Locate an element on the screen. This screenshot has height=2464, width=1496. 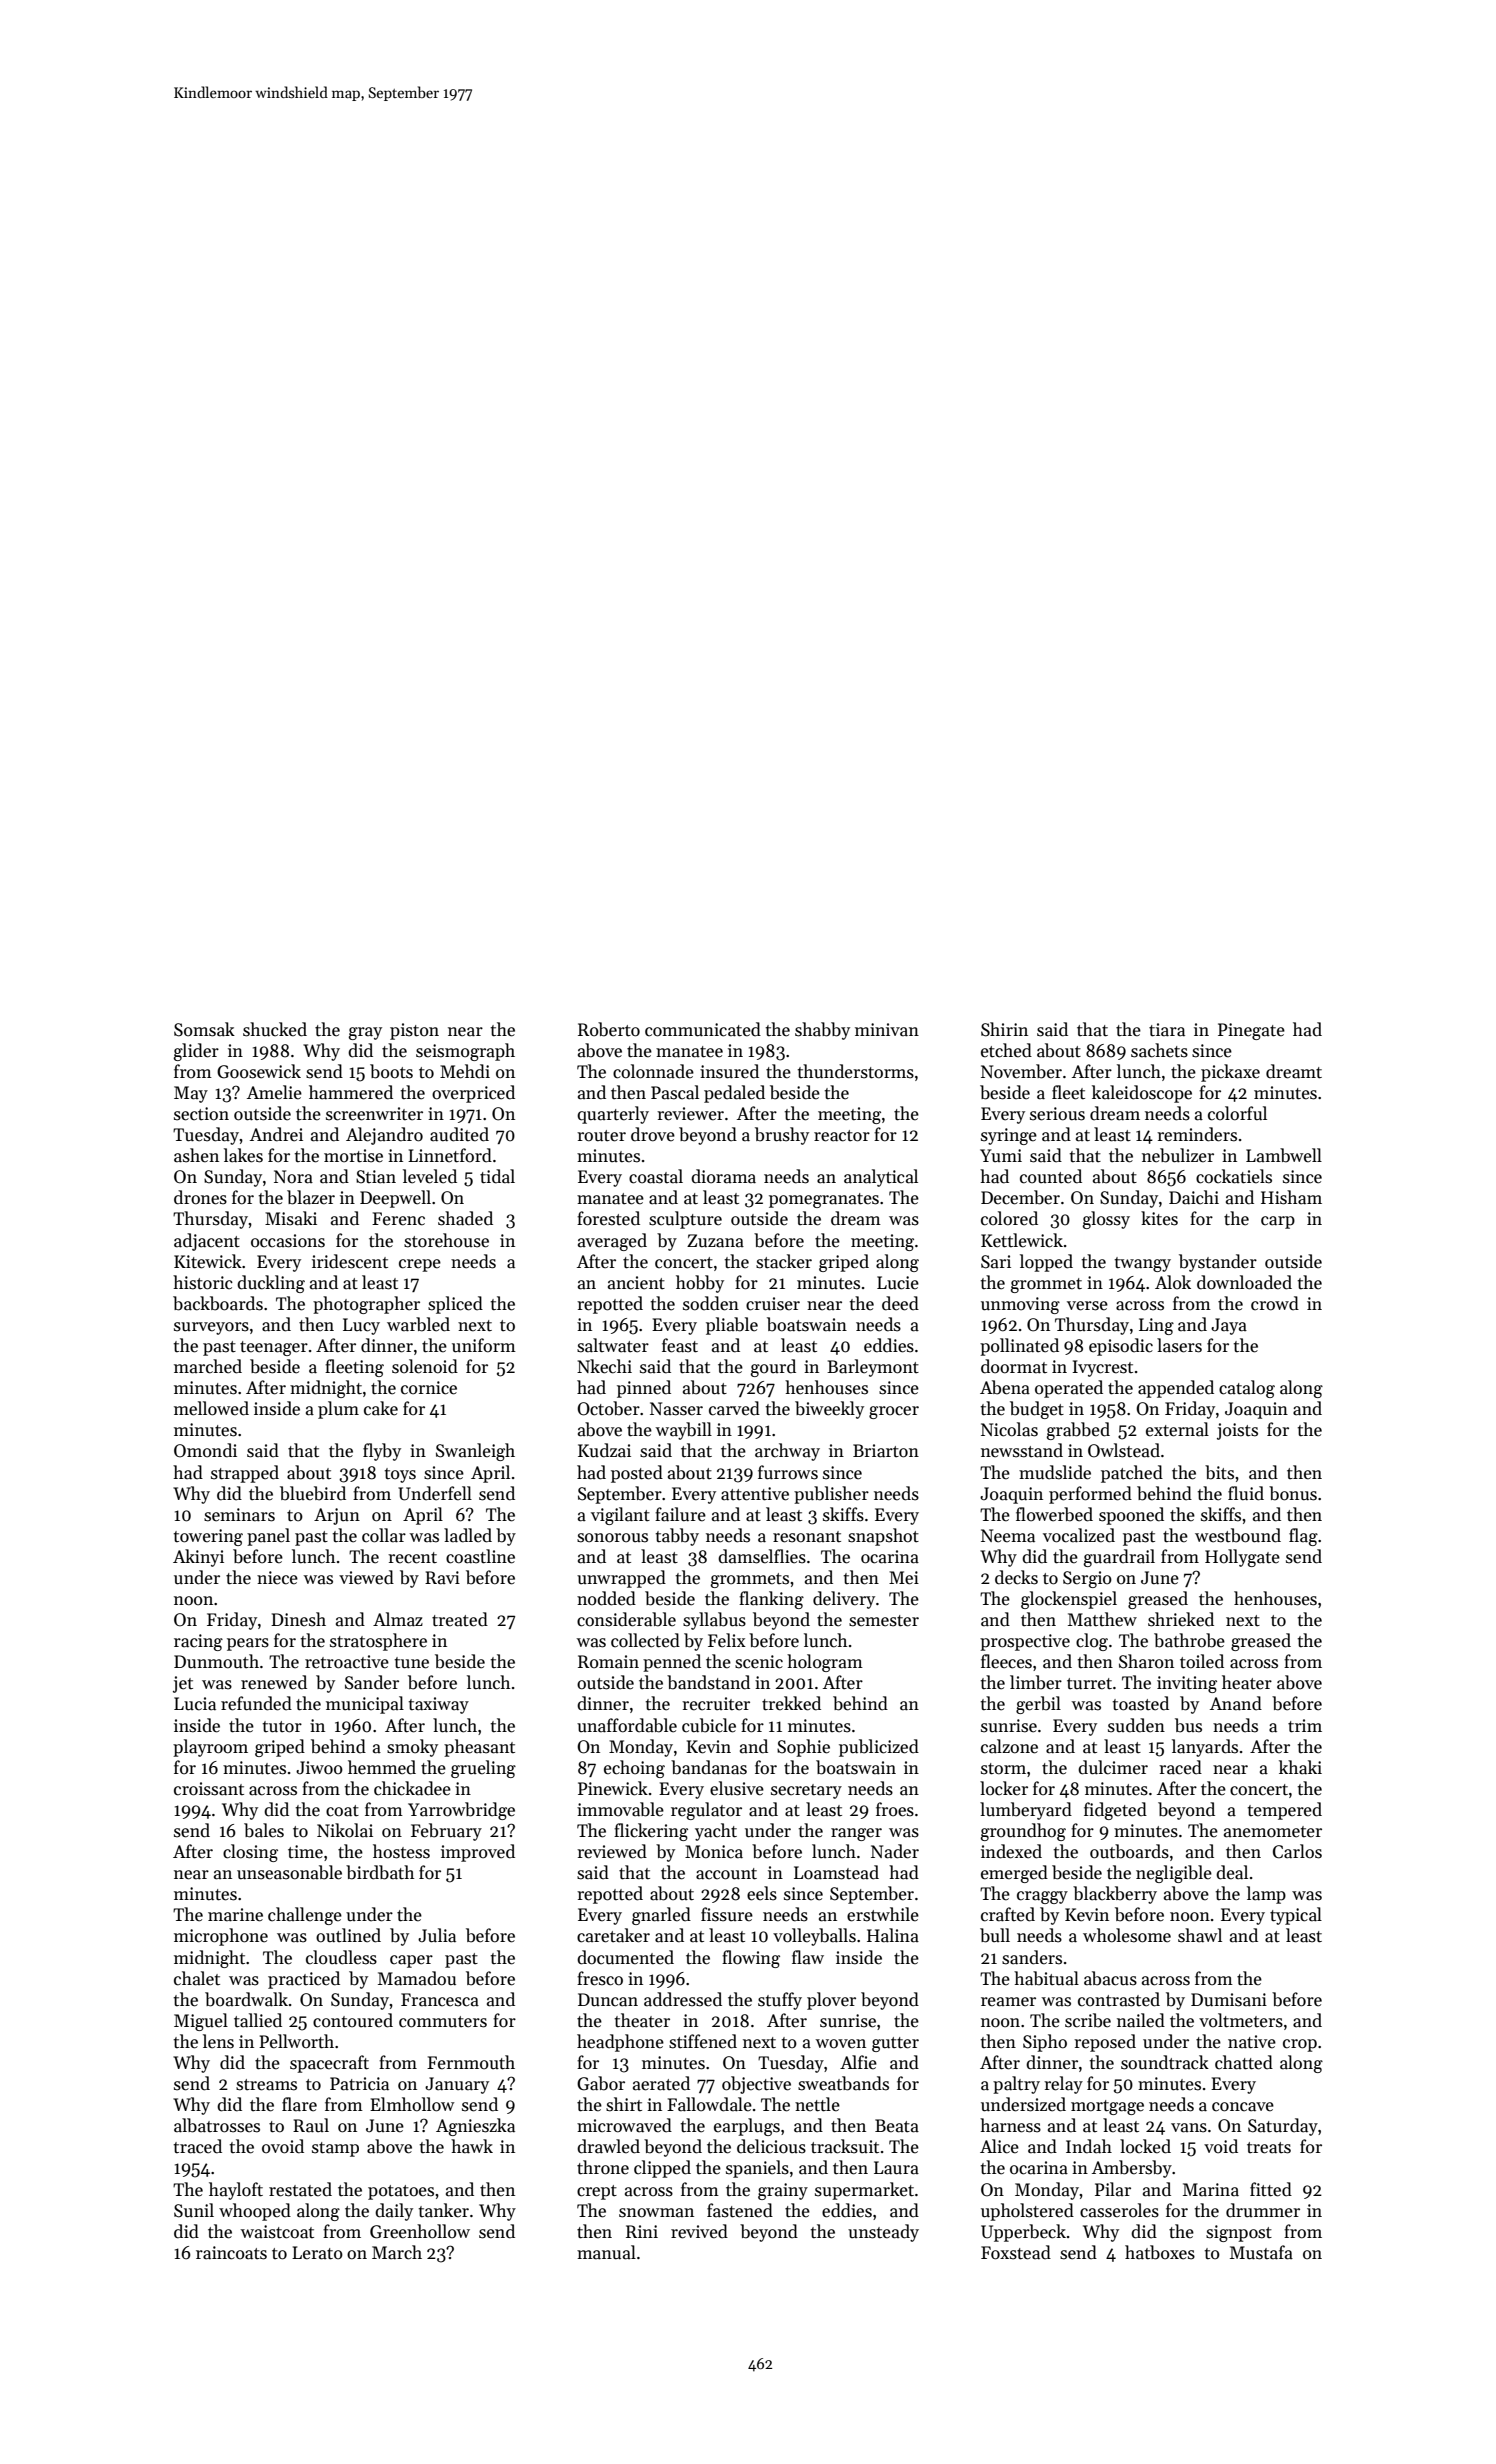
Greenhollow is located at coordinates (420, 2231).
